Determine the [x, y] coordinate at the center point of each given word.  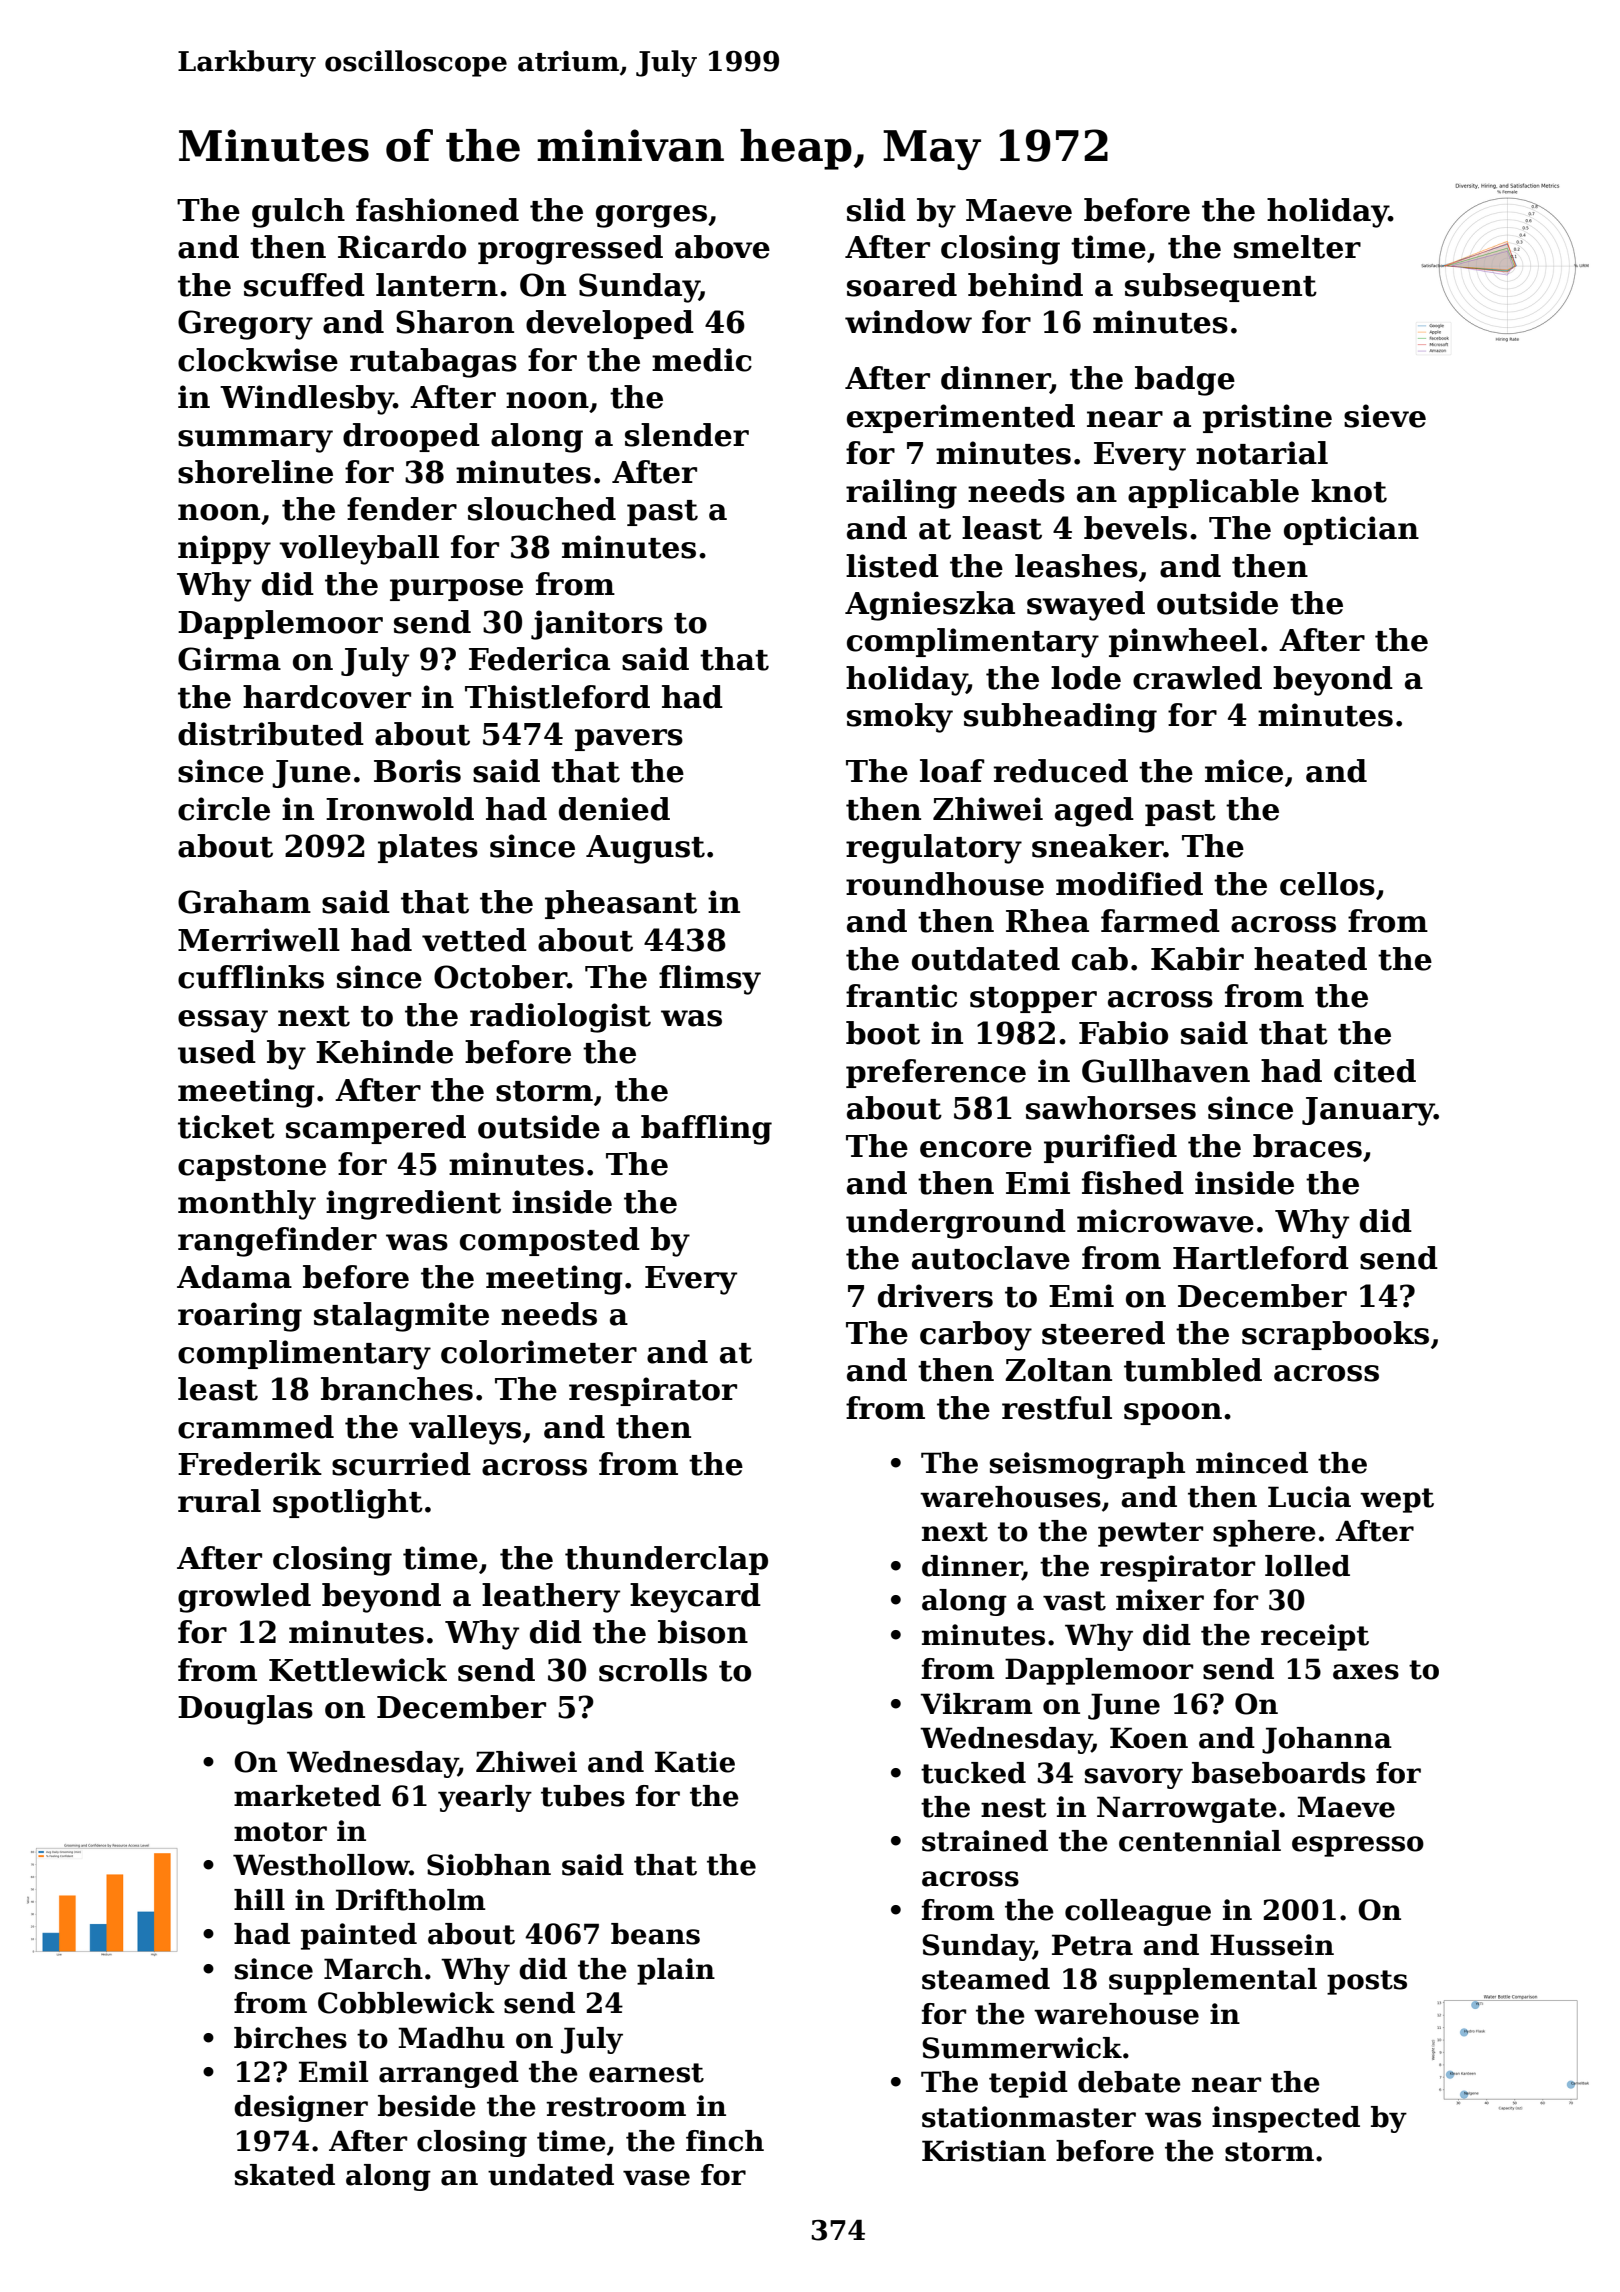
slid [876, 210]
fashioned [437, 210]
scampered [376, 1129]
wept [1397, 1500]
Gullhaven [1166, 1071]
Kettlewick [358, 1670]
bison [703, 1632]
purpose [456, 590]
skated [285, 2175]
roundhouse [945, 884]
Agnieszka [930, 606]
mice [1244, 771]
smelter [1297, 247]
